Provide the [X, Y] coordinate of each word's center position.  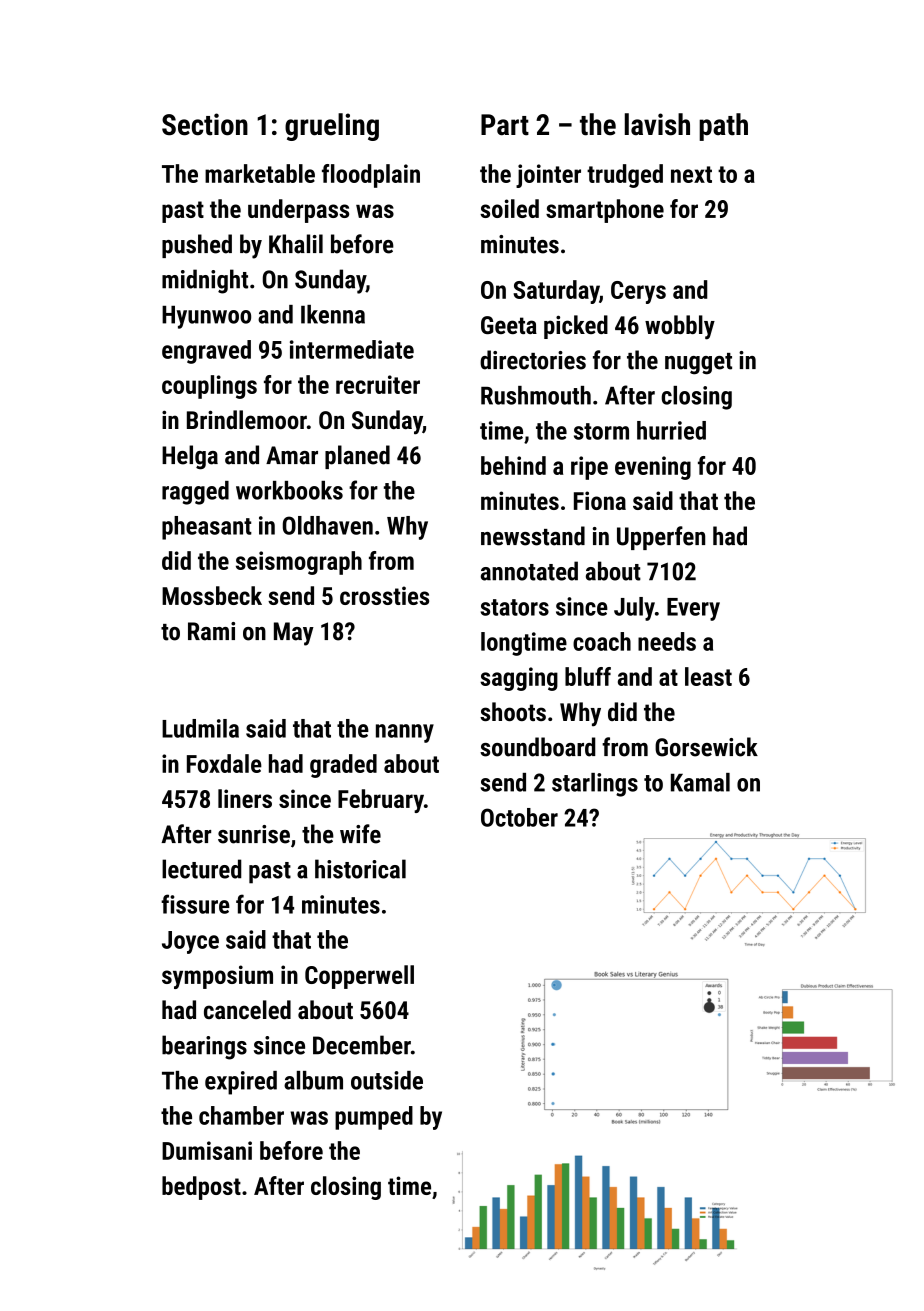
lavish [657, 124]
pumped [374, 1118]
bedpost [201, 1188]
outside [387, 1080]
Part [505, 125]
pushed [197, 246]
